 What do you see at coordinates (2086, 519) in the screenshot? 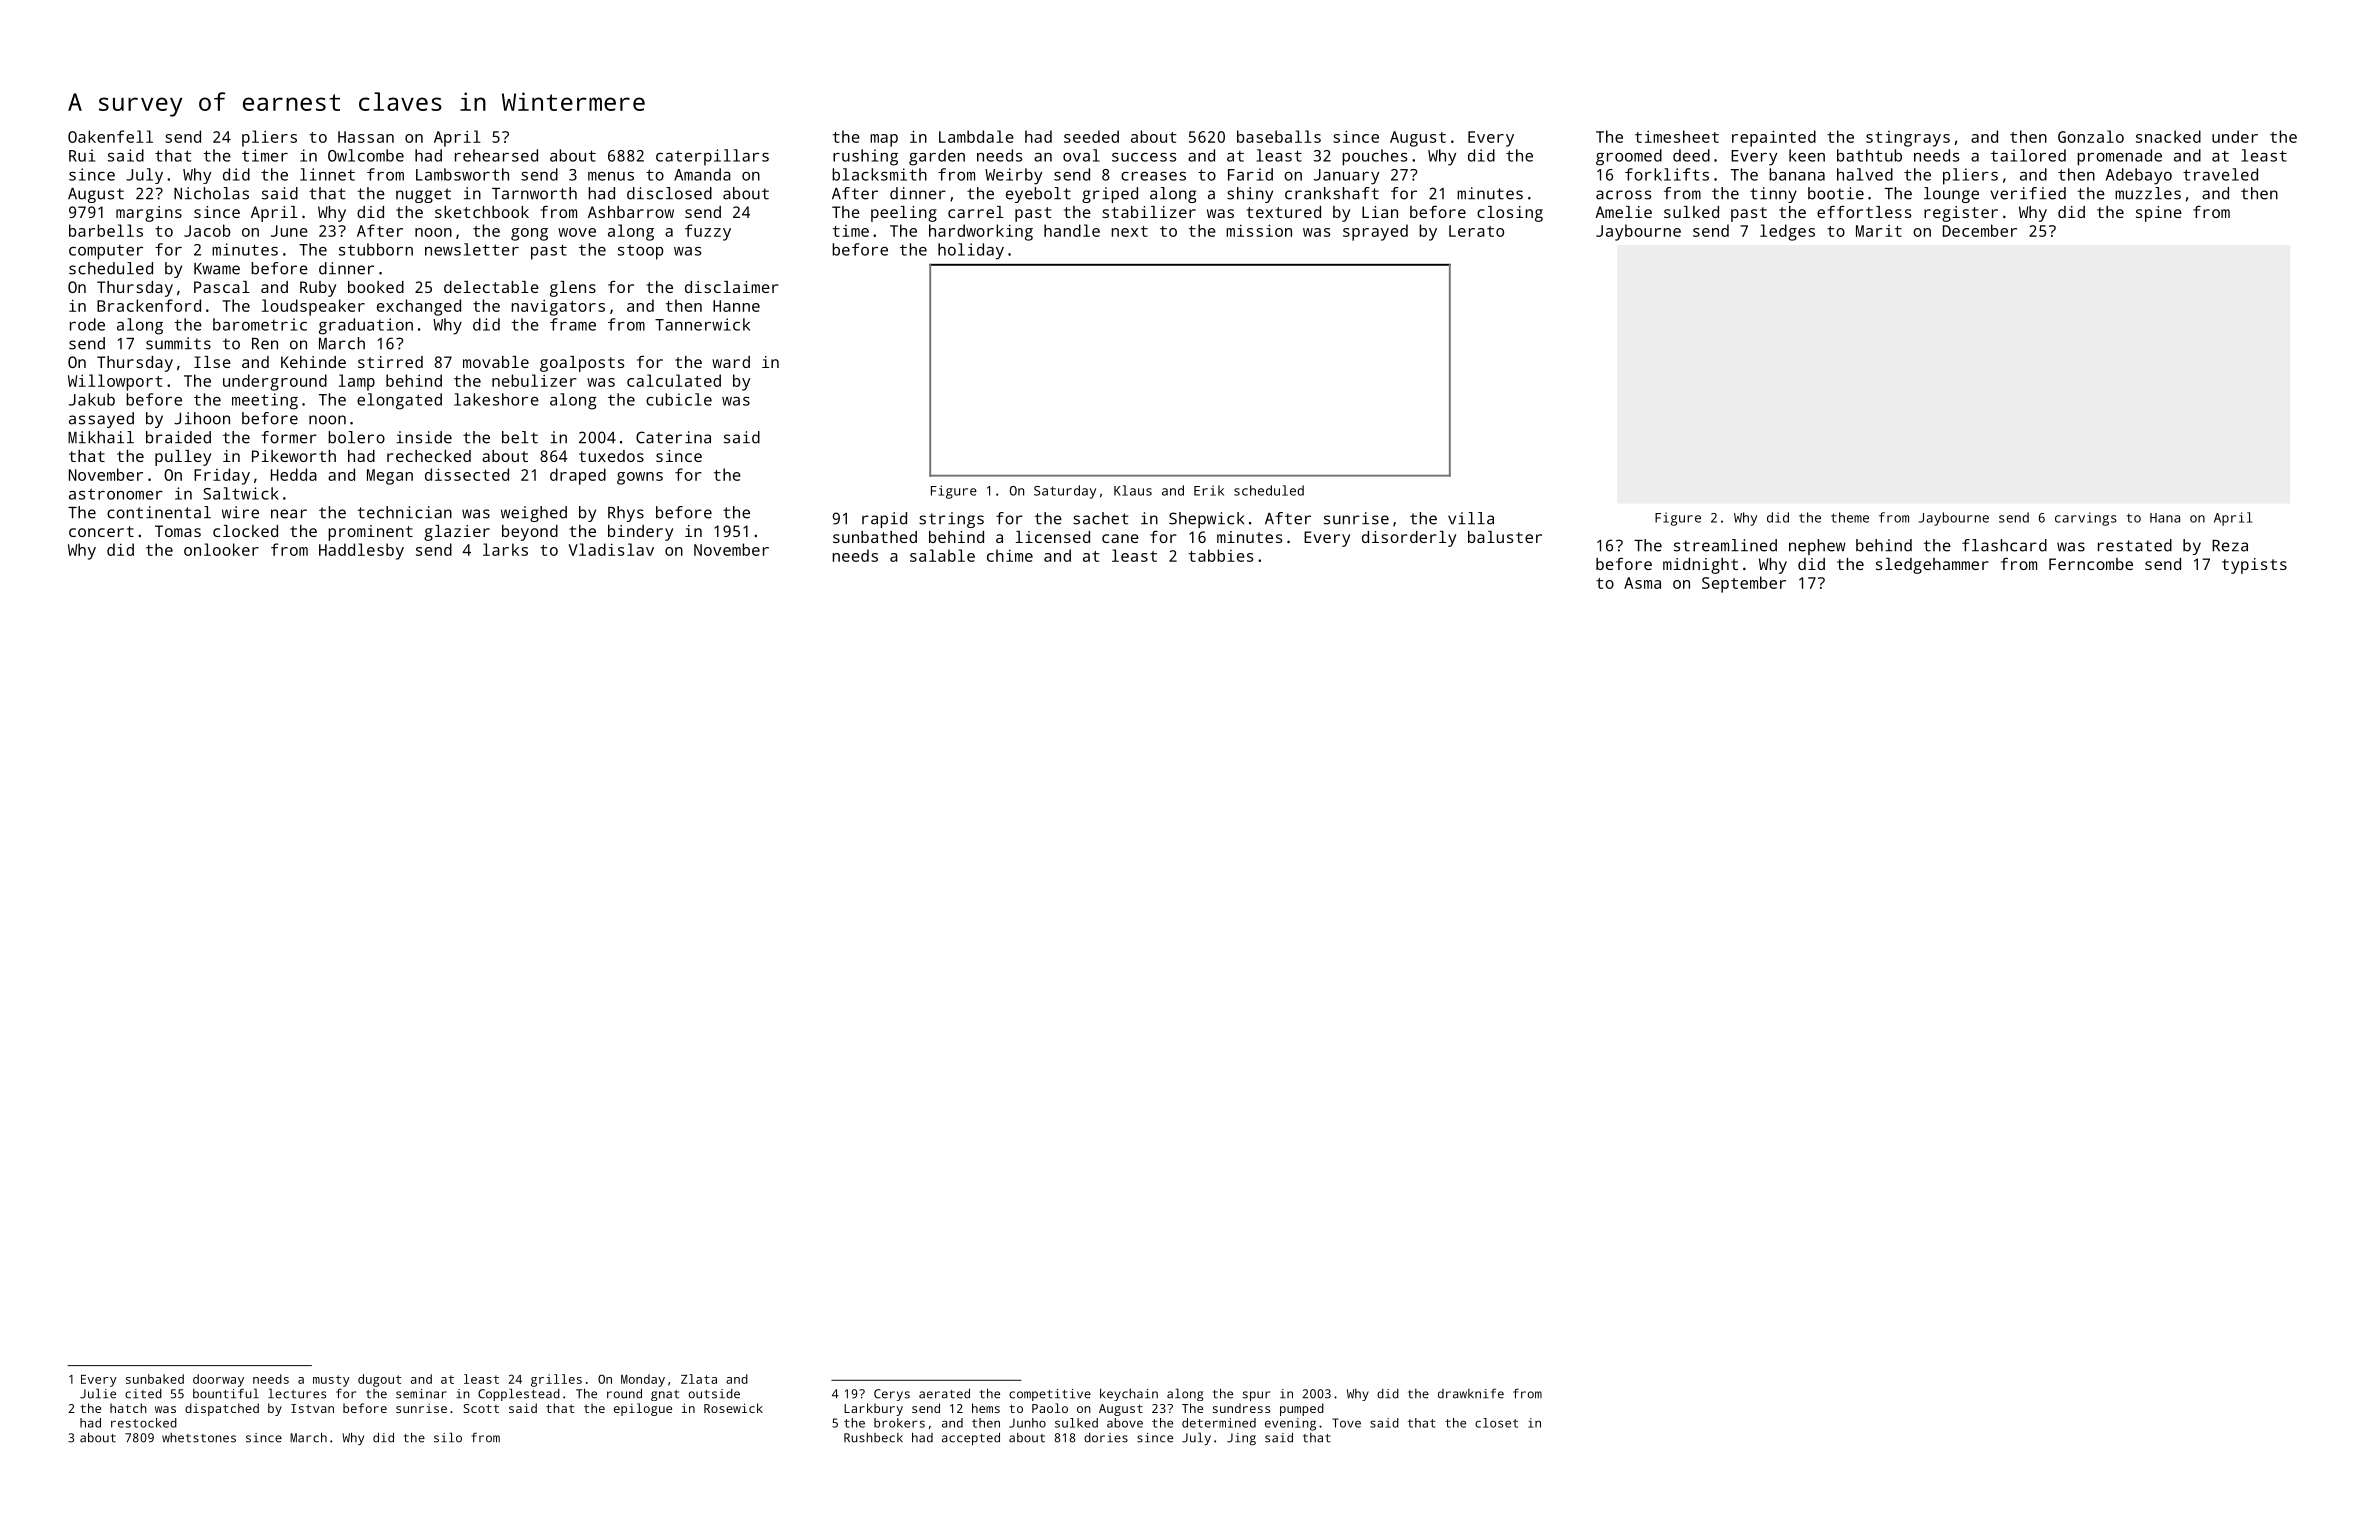
I see `carvings` at bounding box center [2086, 519].
